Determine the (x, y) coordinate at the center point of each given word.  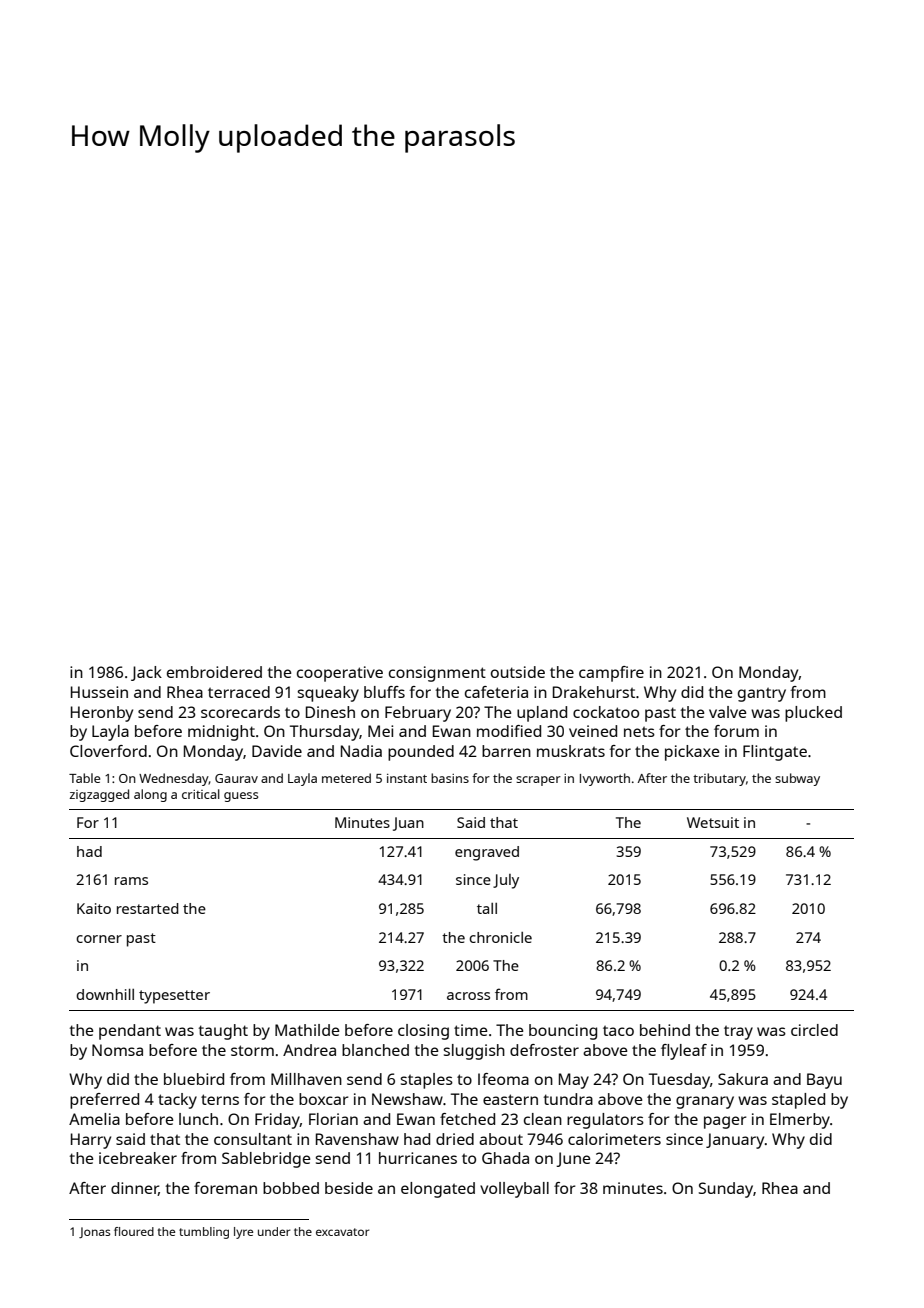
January (735, 1141)
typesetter (174, 997)
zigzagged (99, 795)
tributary (719, 779)
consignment (437, 674)
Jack (146, 673)
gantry (762, 695)
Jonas (94, 1232)
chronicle (500, 937)
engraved (487, 853)
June (573, 1159)
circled (814, 1030)
